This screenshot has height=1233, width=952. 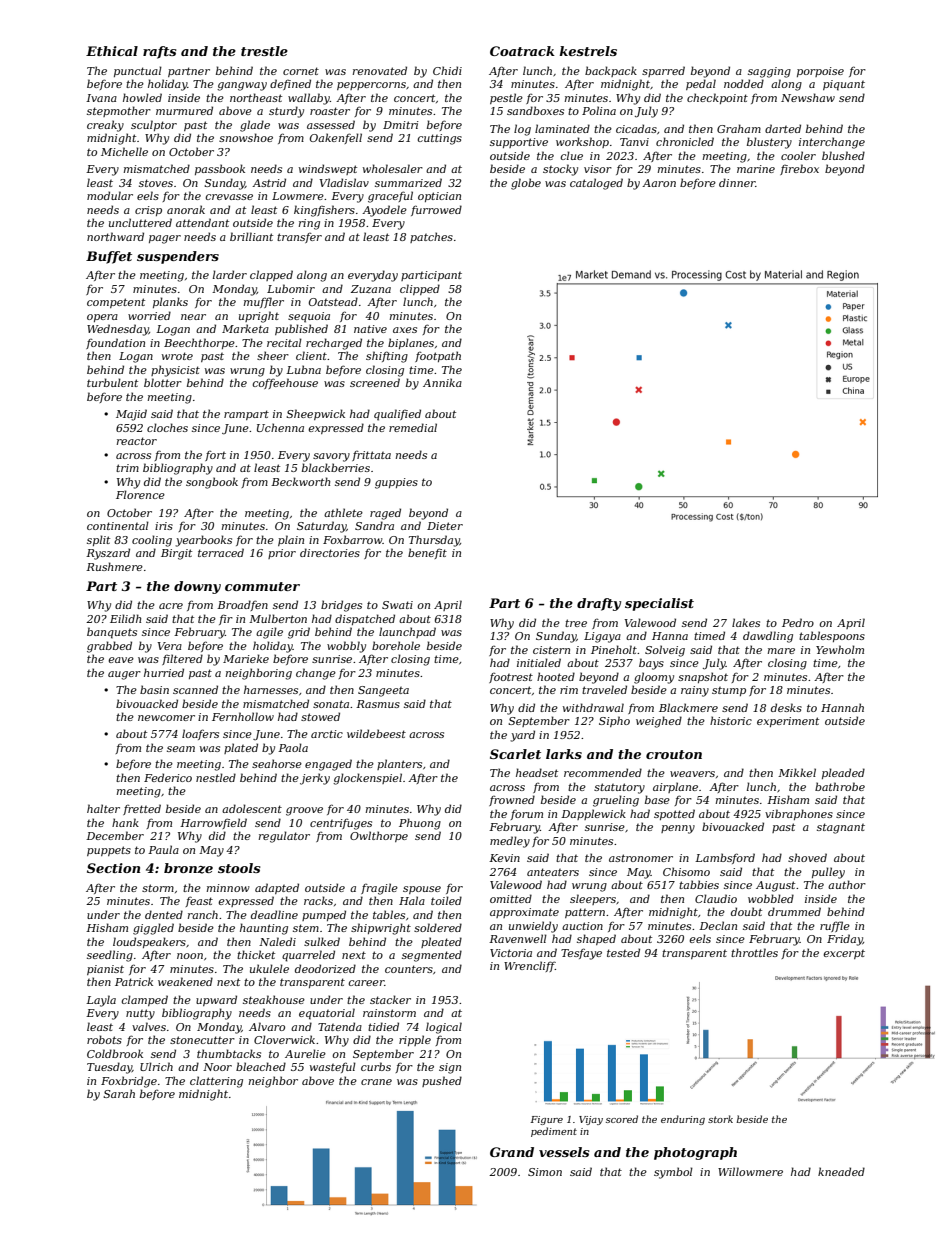 I want to click on sleepers, so click(x=593, y=899).
